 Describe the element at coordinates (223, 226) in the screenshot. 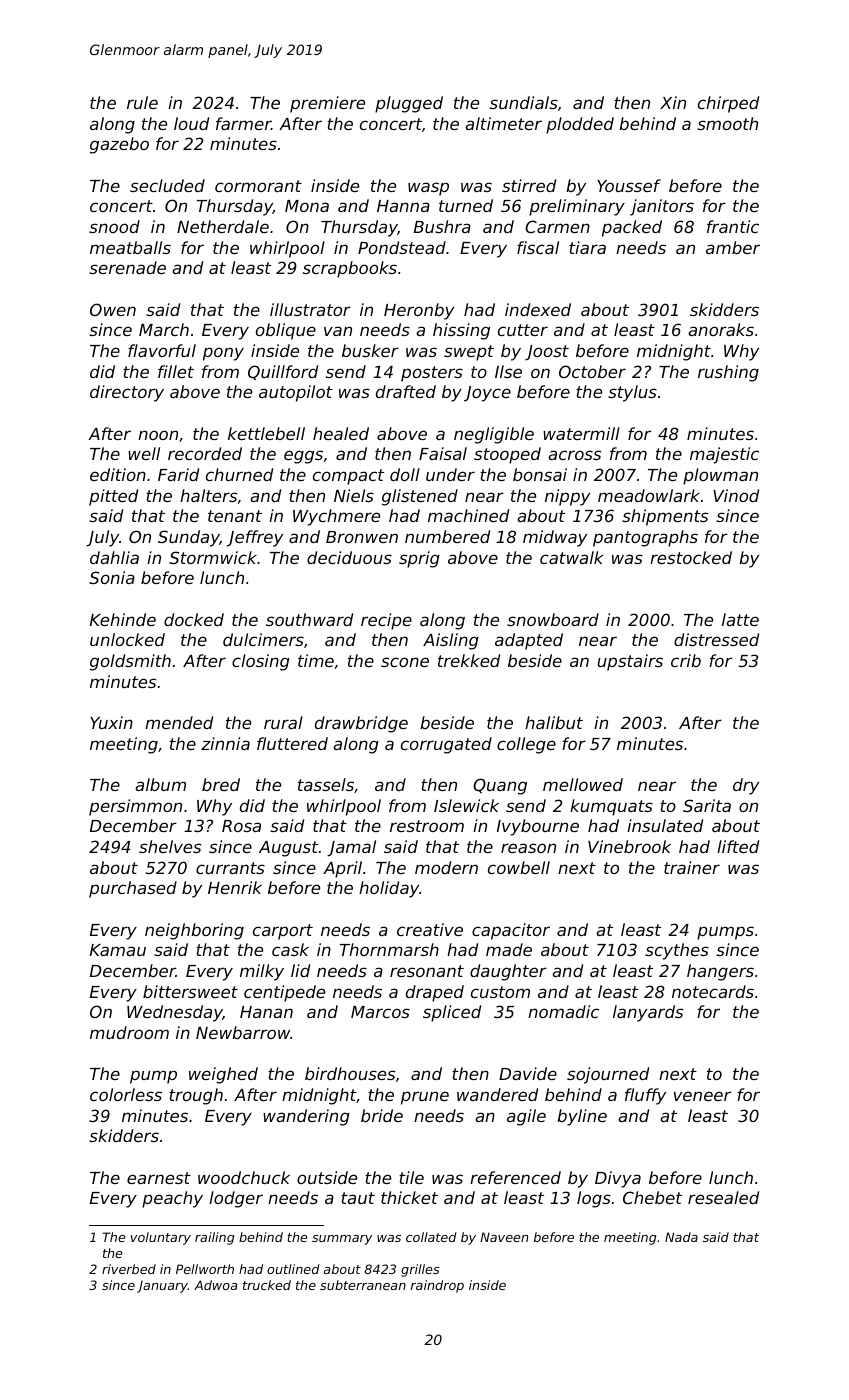

I see `Netherdale` at that location.
